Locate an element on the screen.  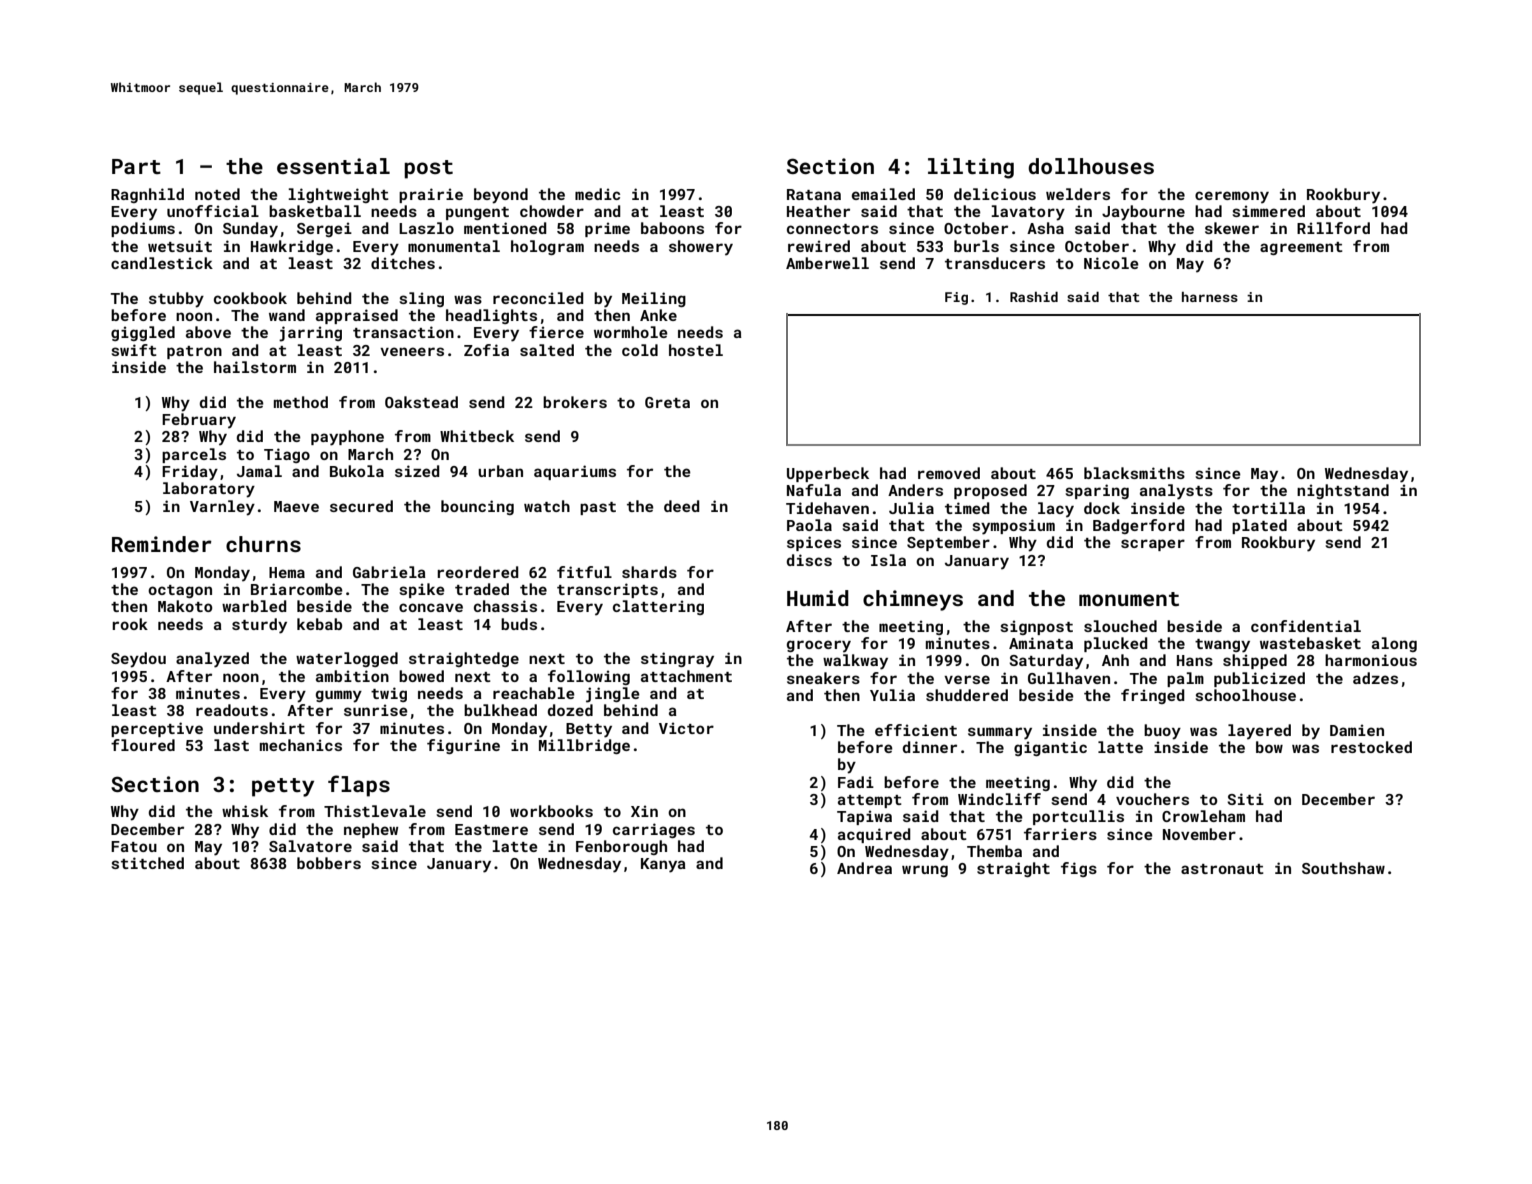
scraper is located at coordinates (1153, 545).
